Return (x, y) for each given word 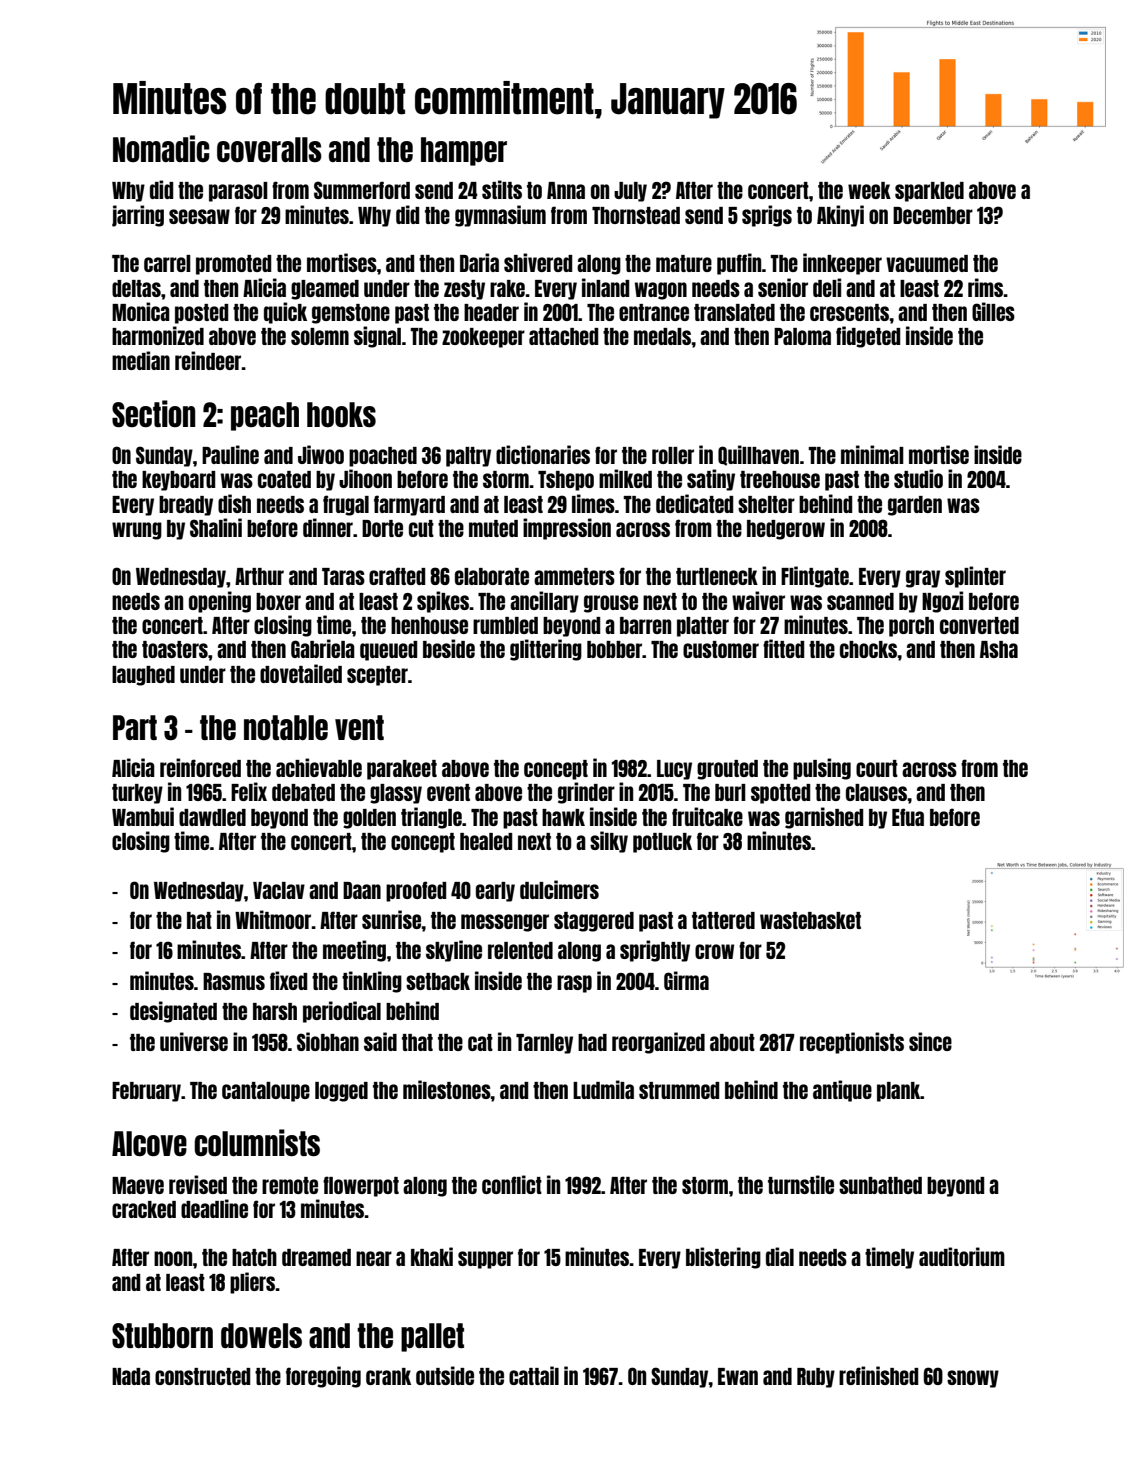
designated (173, 1012)
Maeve (138, 1185)
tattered (723, 920)
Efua (908, 817)
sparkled (929, 192)
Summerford (362, 190)
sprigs (767, 216)
